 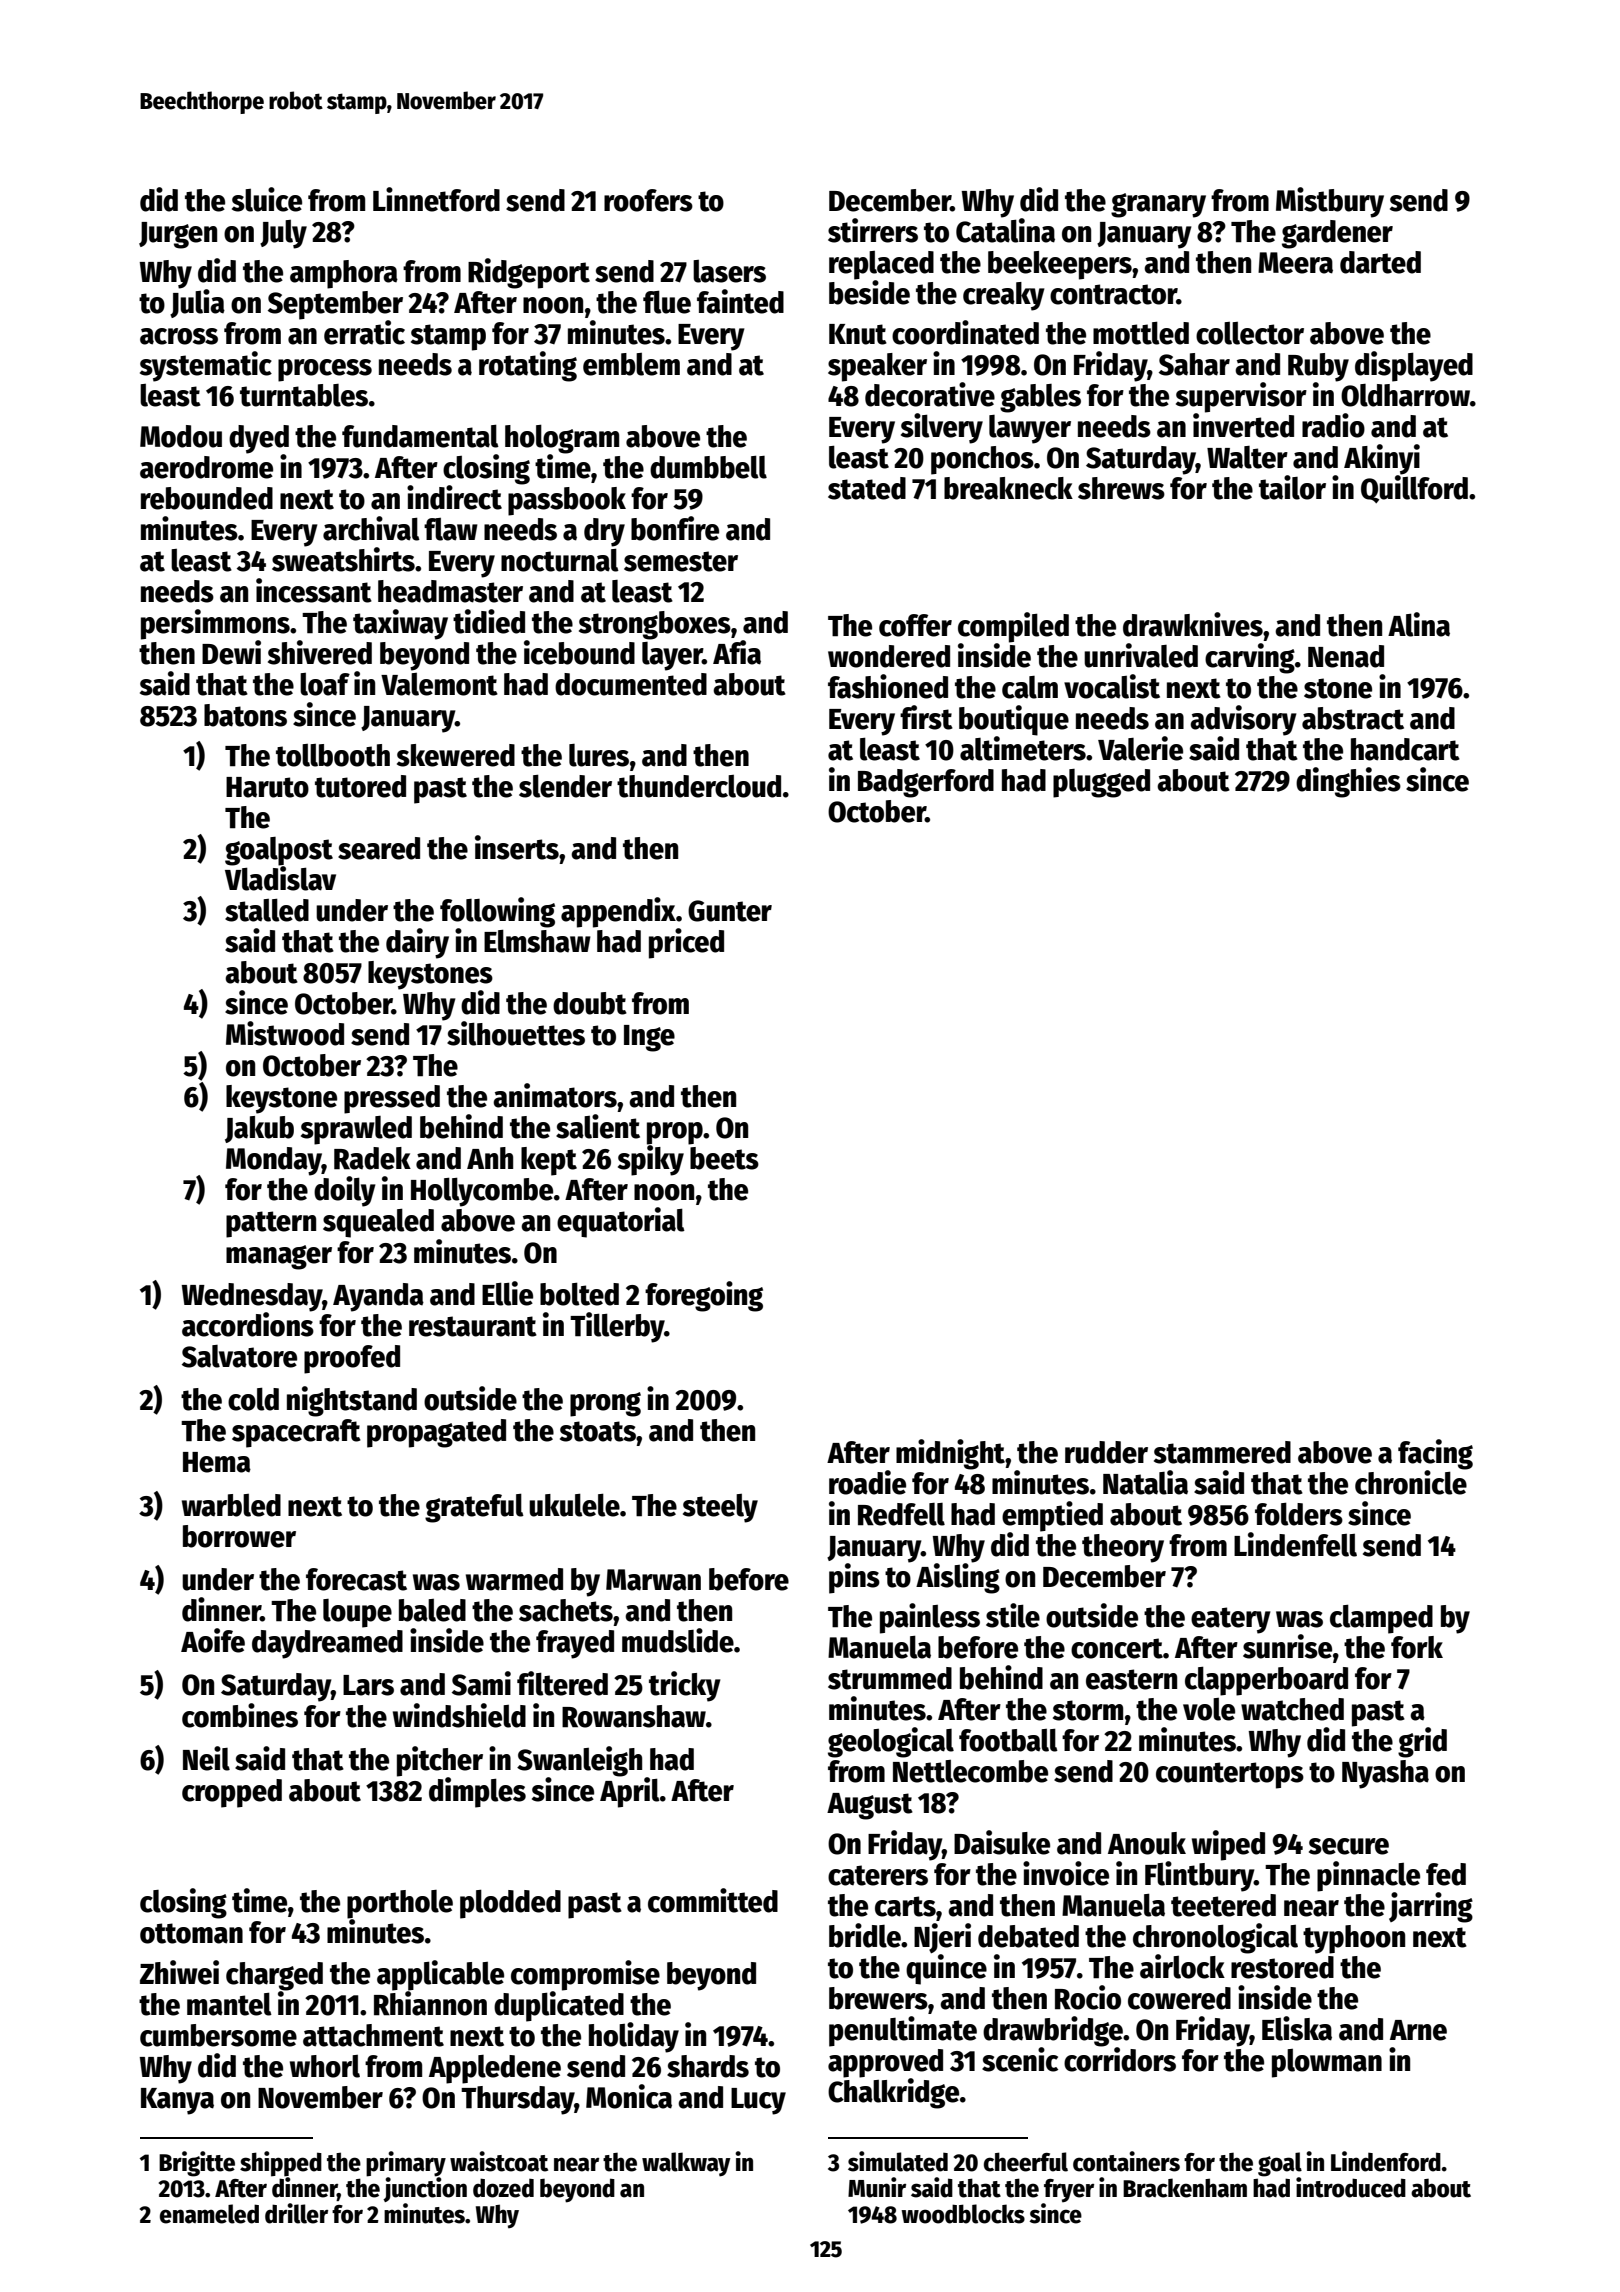 What do you see at coordinates (1414, 489) in the document?
I see `Quillford` at bounding box center [1414, 489].
